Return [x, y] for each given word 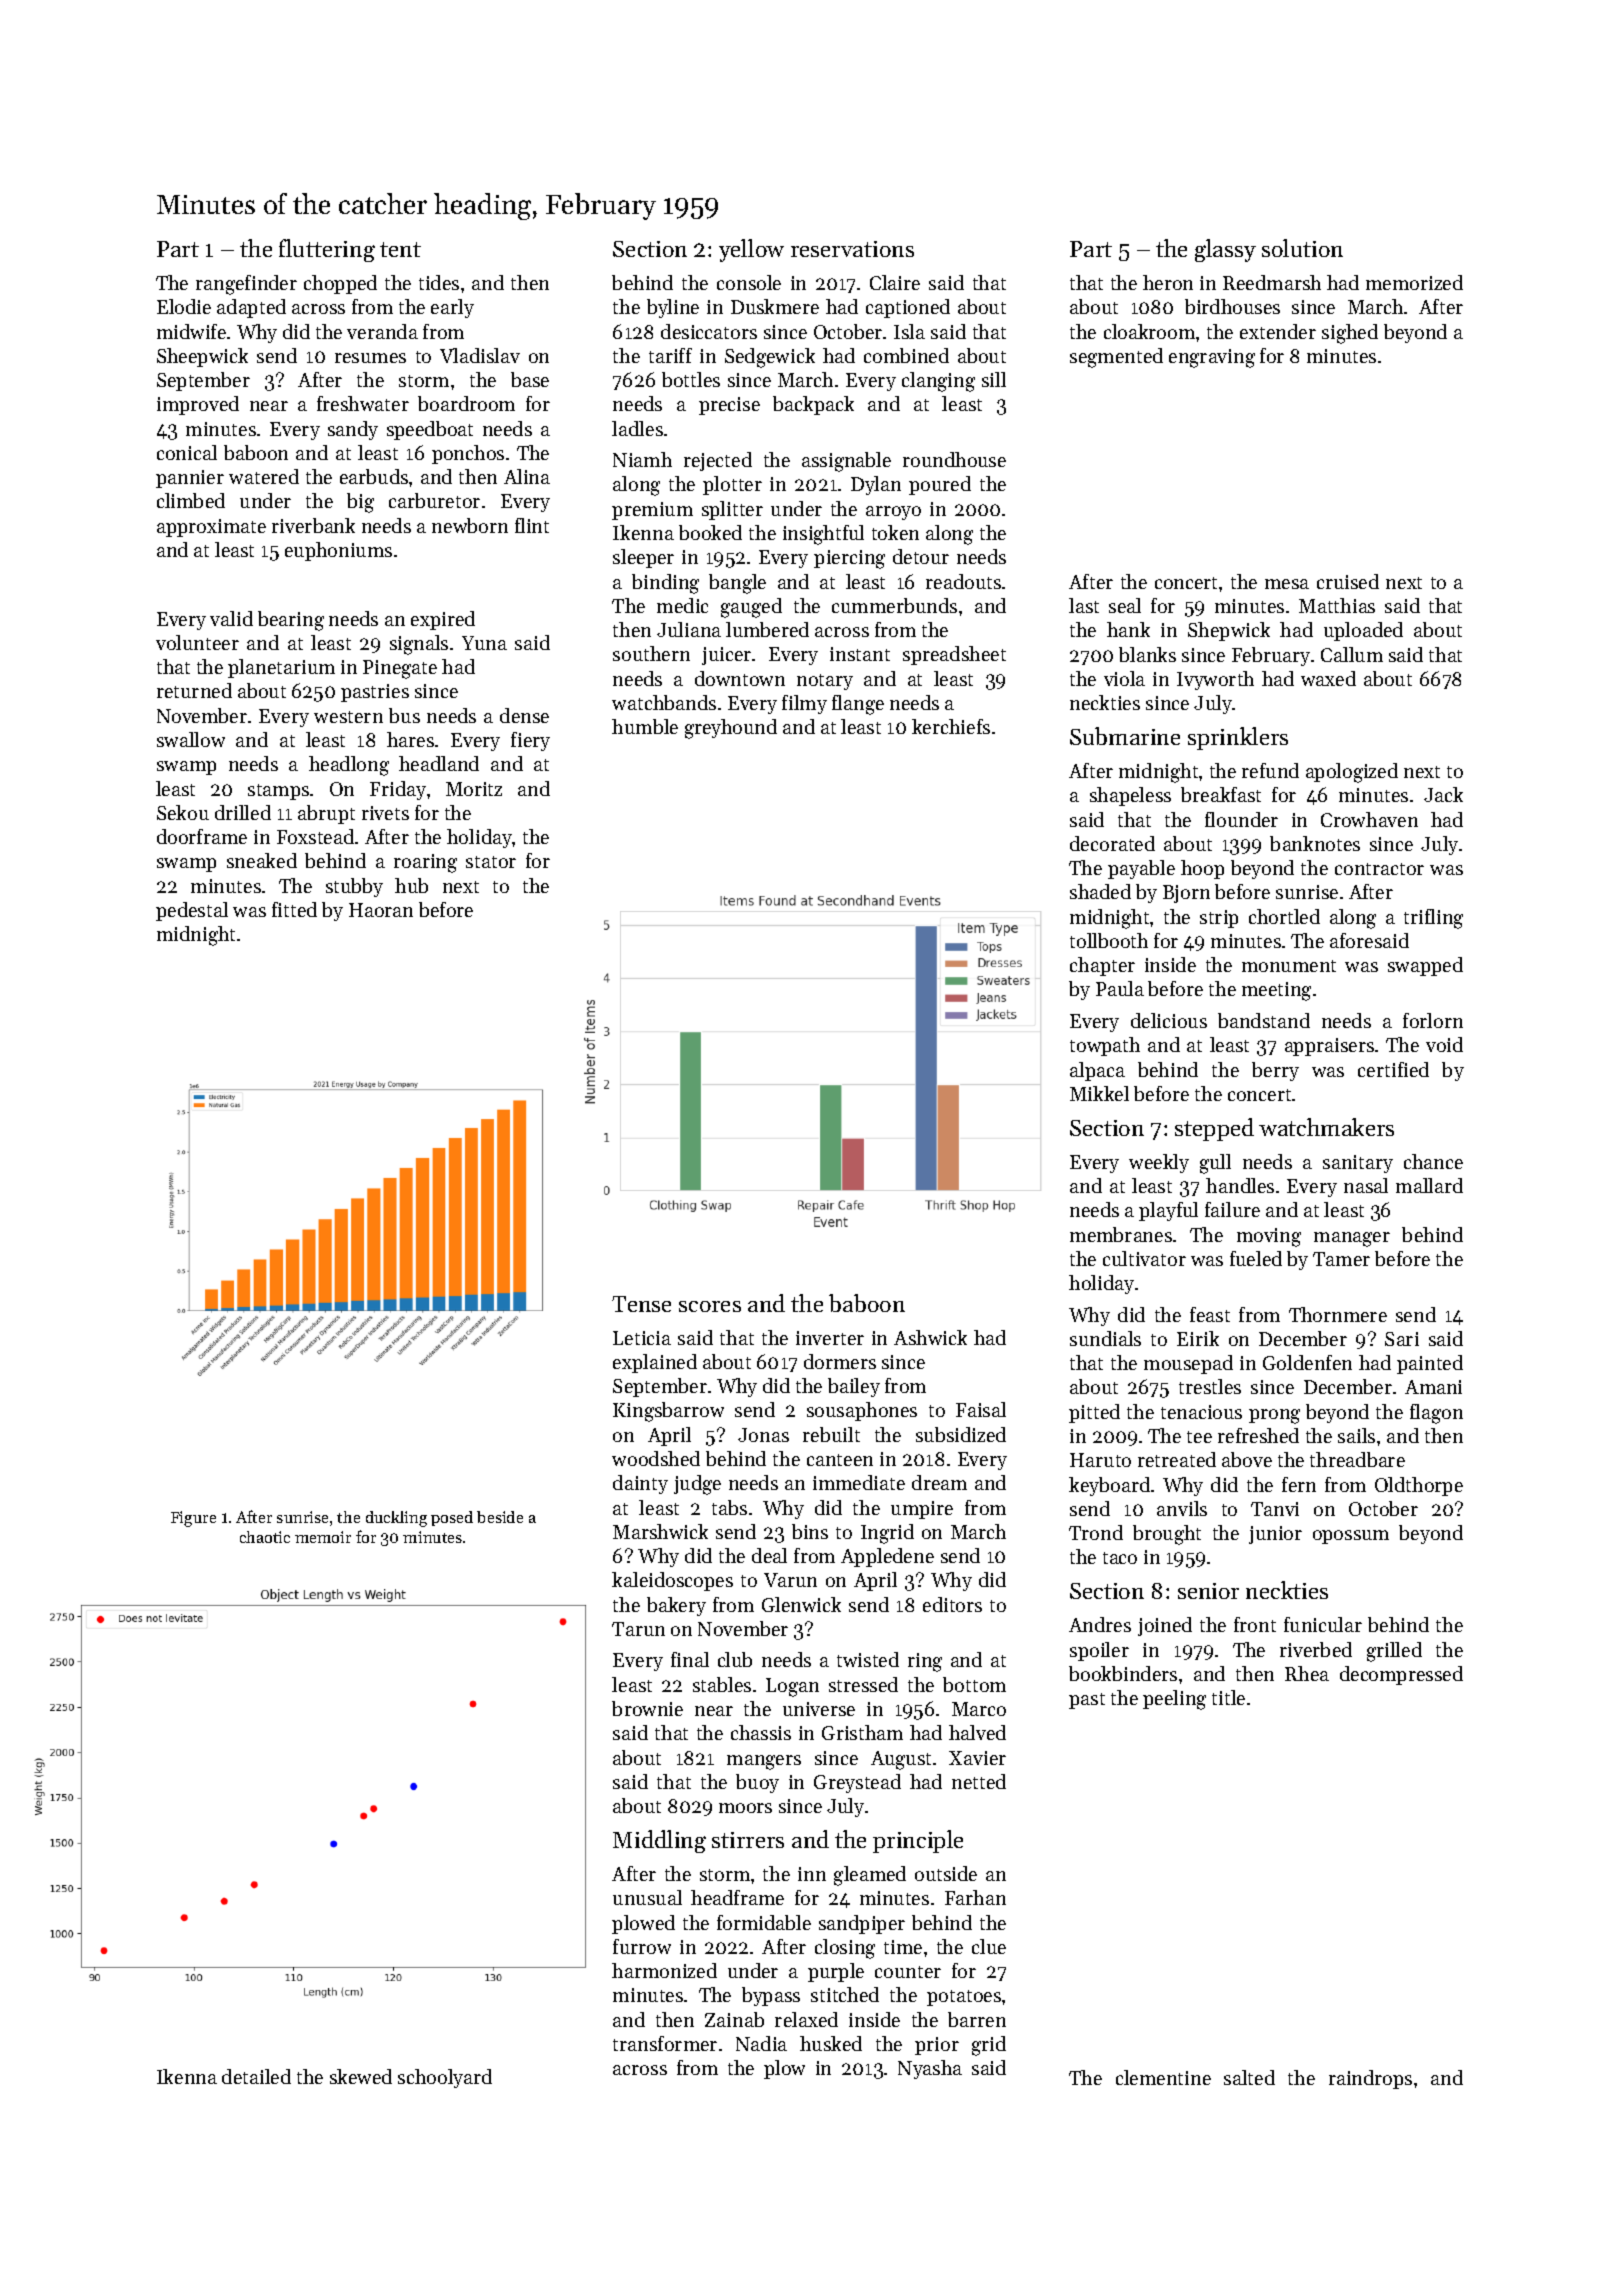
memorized [1414, 282]
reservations [852, 249]
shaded [1100, 891]
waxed [1328, 678]
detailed [256, 2076]
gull [1215, 1164]
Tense [641, 1304]
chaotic [265, 1537]
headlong [349, 766]
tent [400, 249]
